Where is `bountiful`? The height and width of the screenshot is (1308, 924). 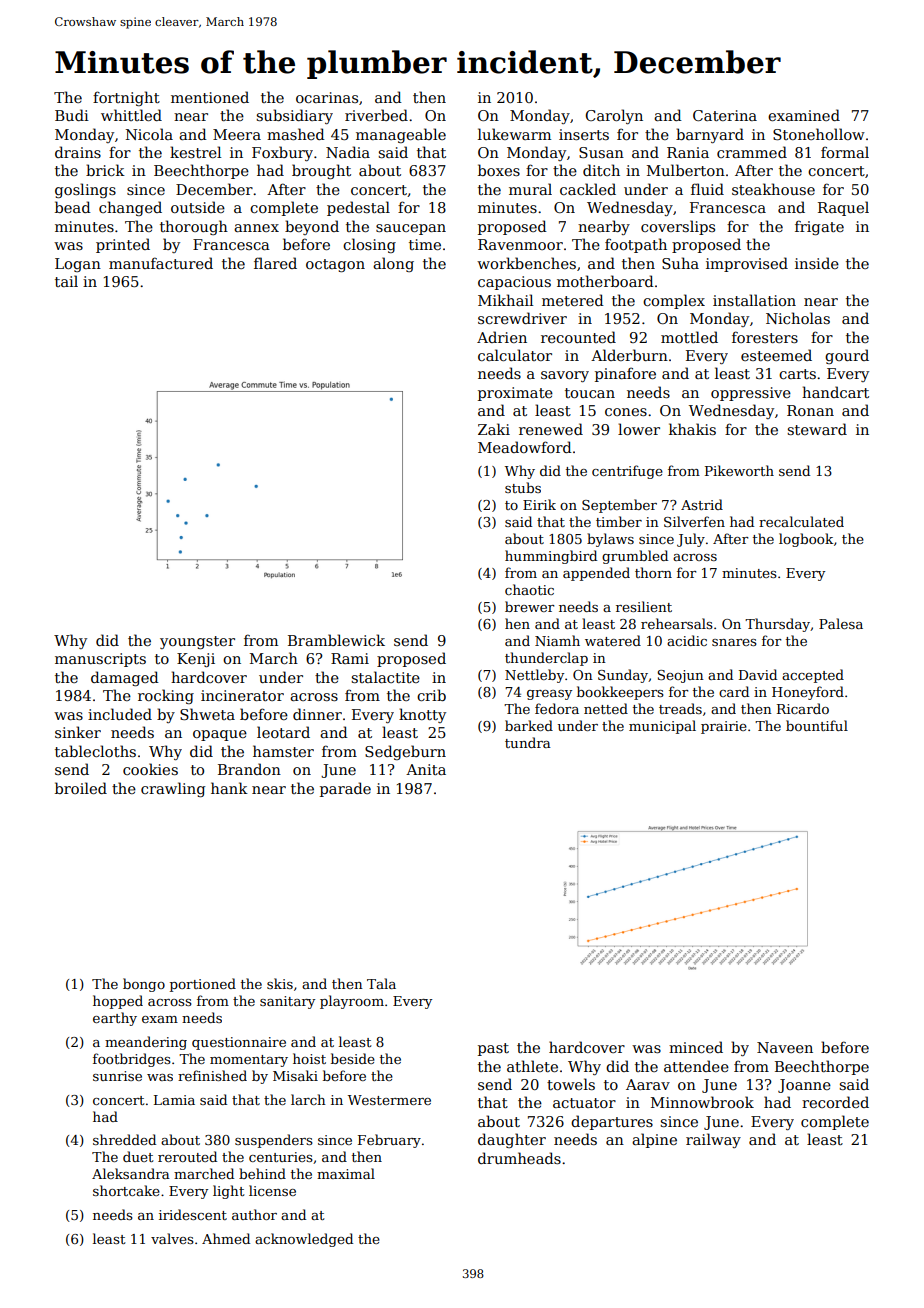 bountiful is located at coordinates (817, 725).
